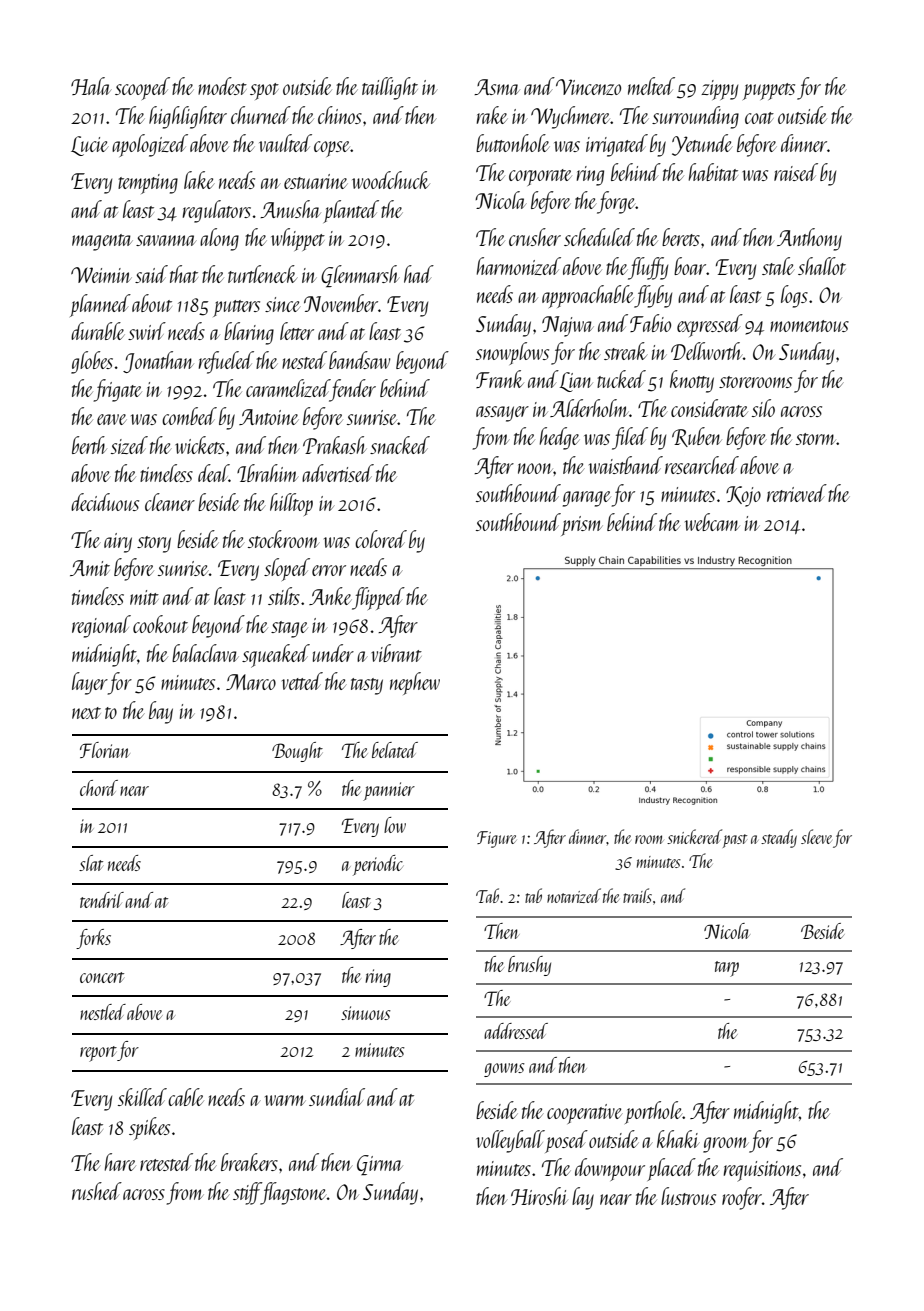 The image size is (924, 1311). I want to click on snickered, so click(694, 836).
